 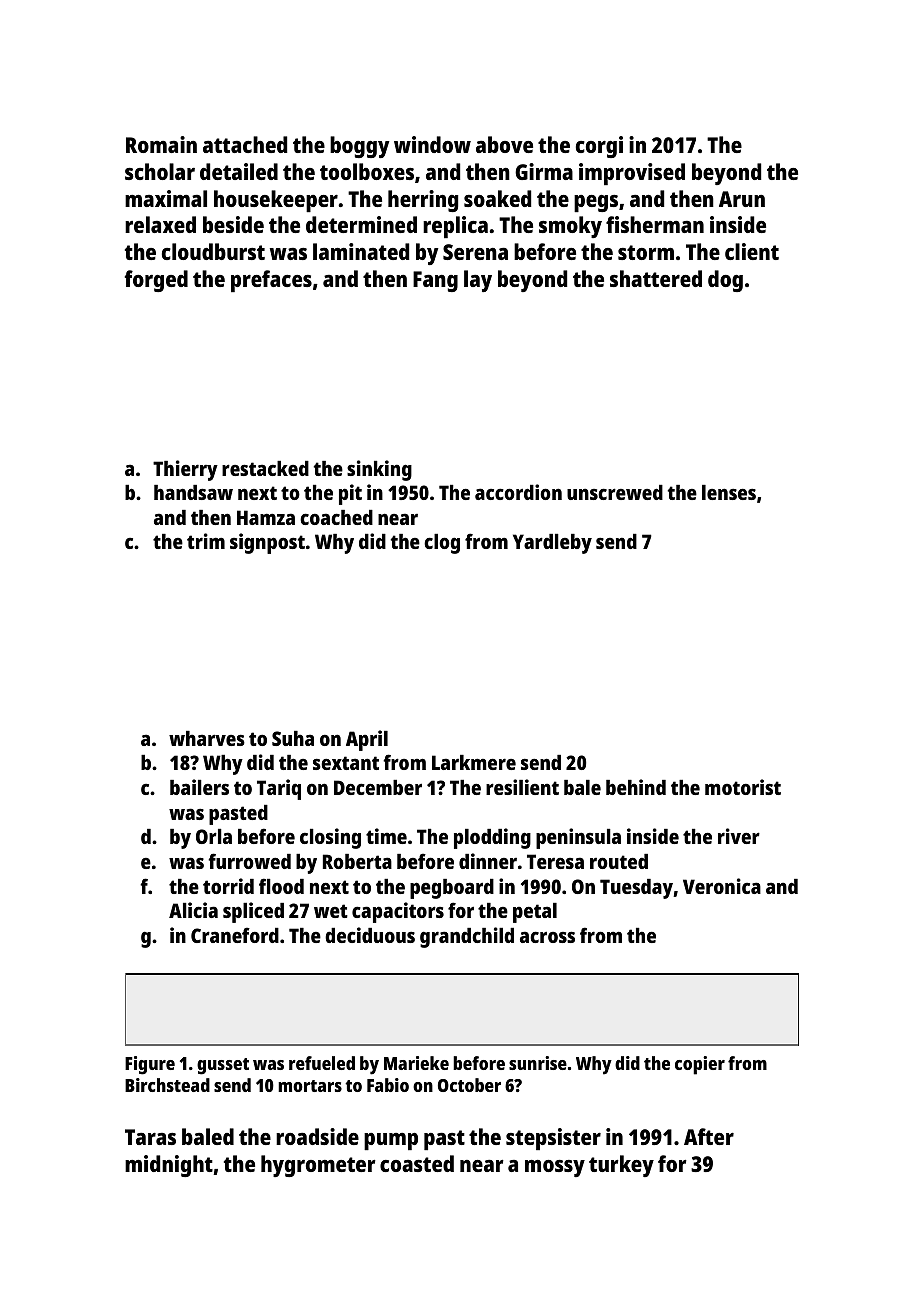 I want to click on lenses, so click(x=729, y=492).
